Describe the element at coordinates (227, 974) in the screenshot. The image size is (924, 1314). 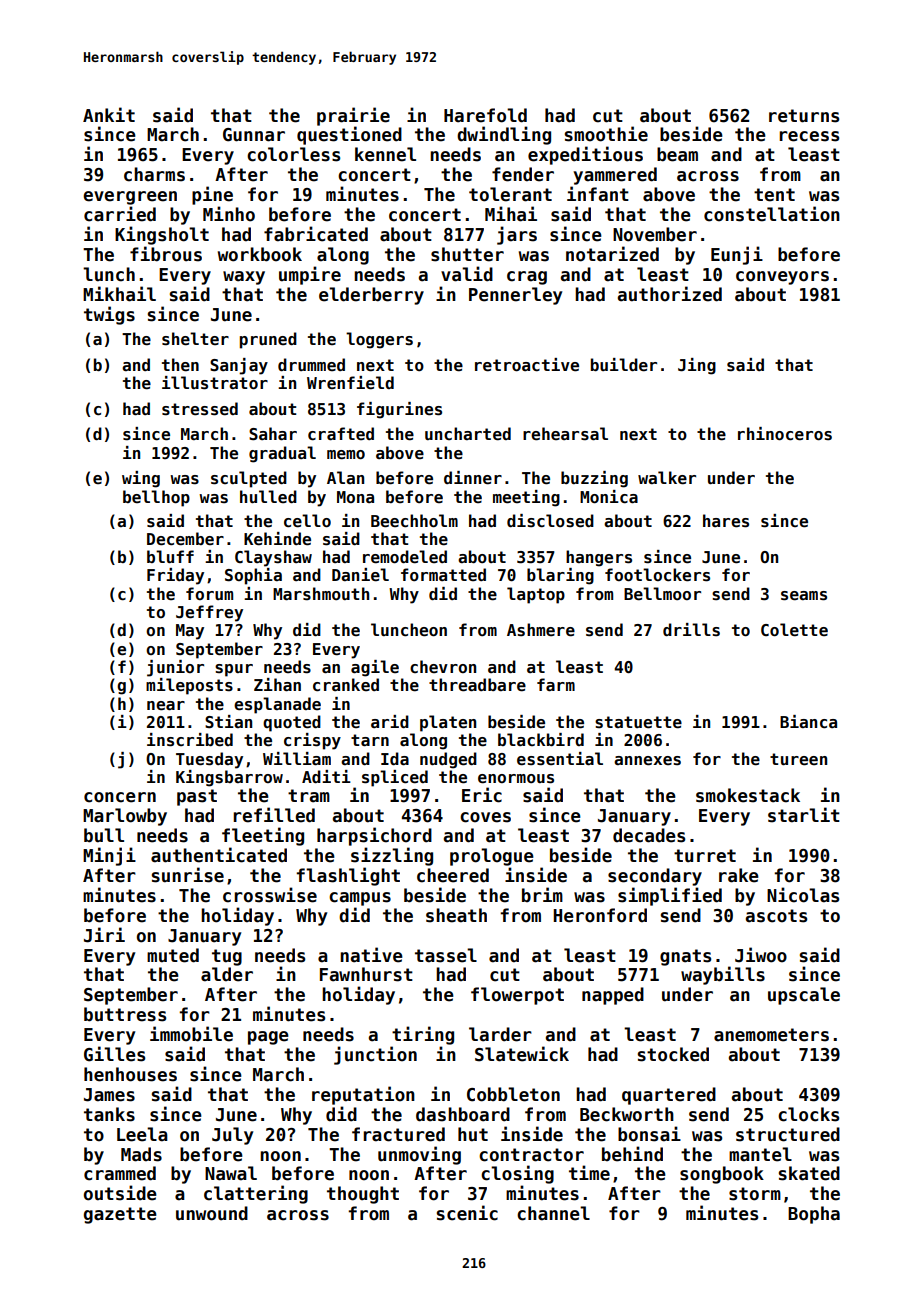
I see `alder` at that location.
